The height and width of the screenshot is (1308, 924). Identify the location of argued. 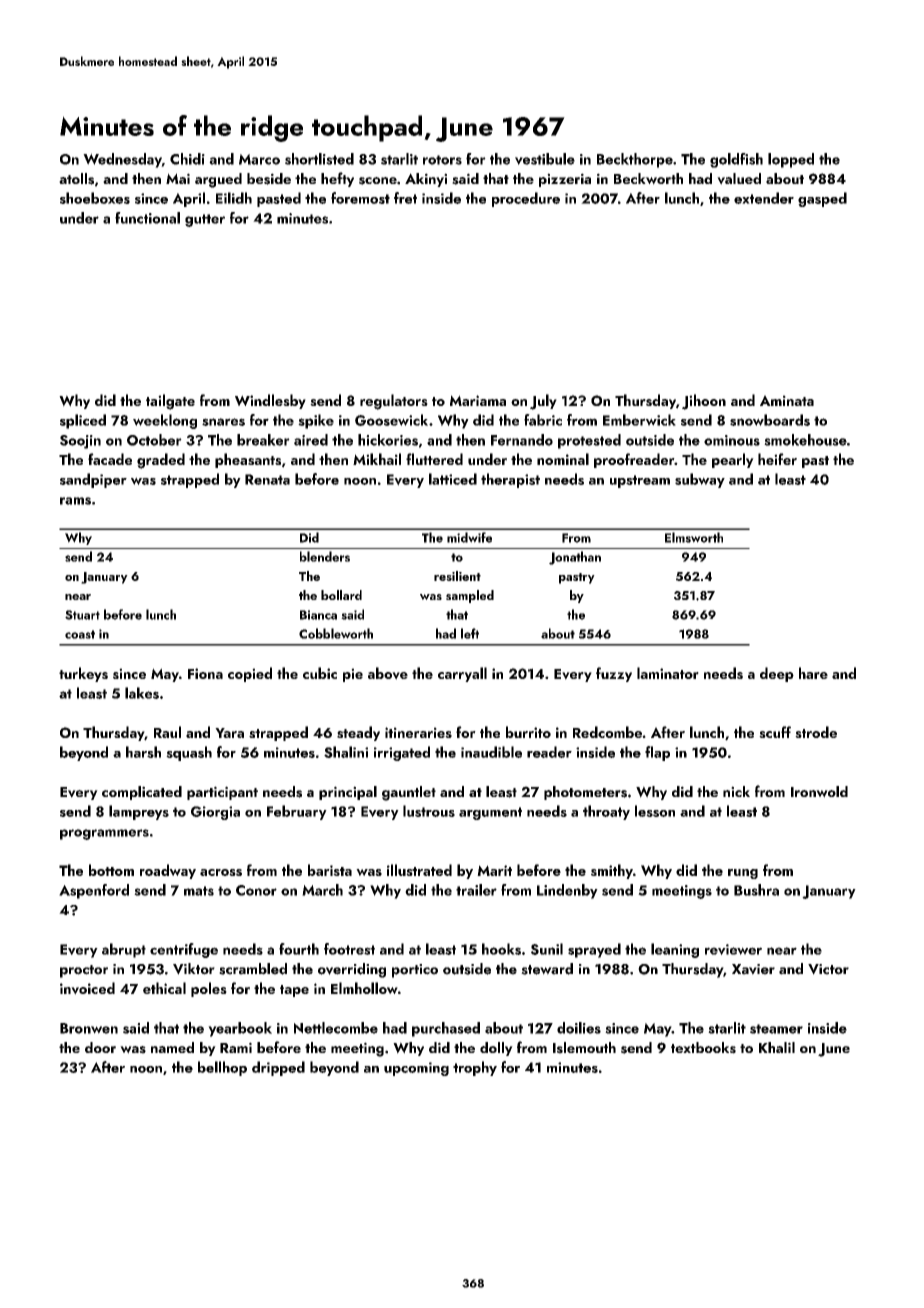
(218, 180).
